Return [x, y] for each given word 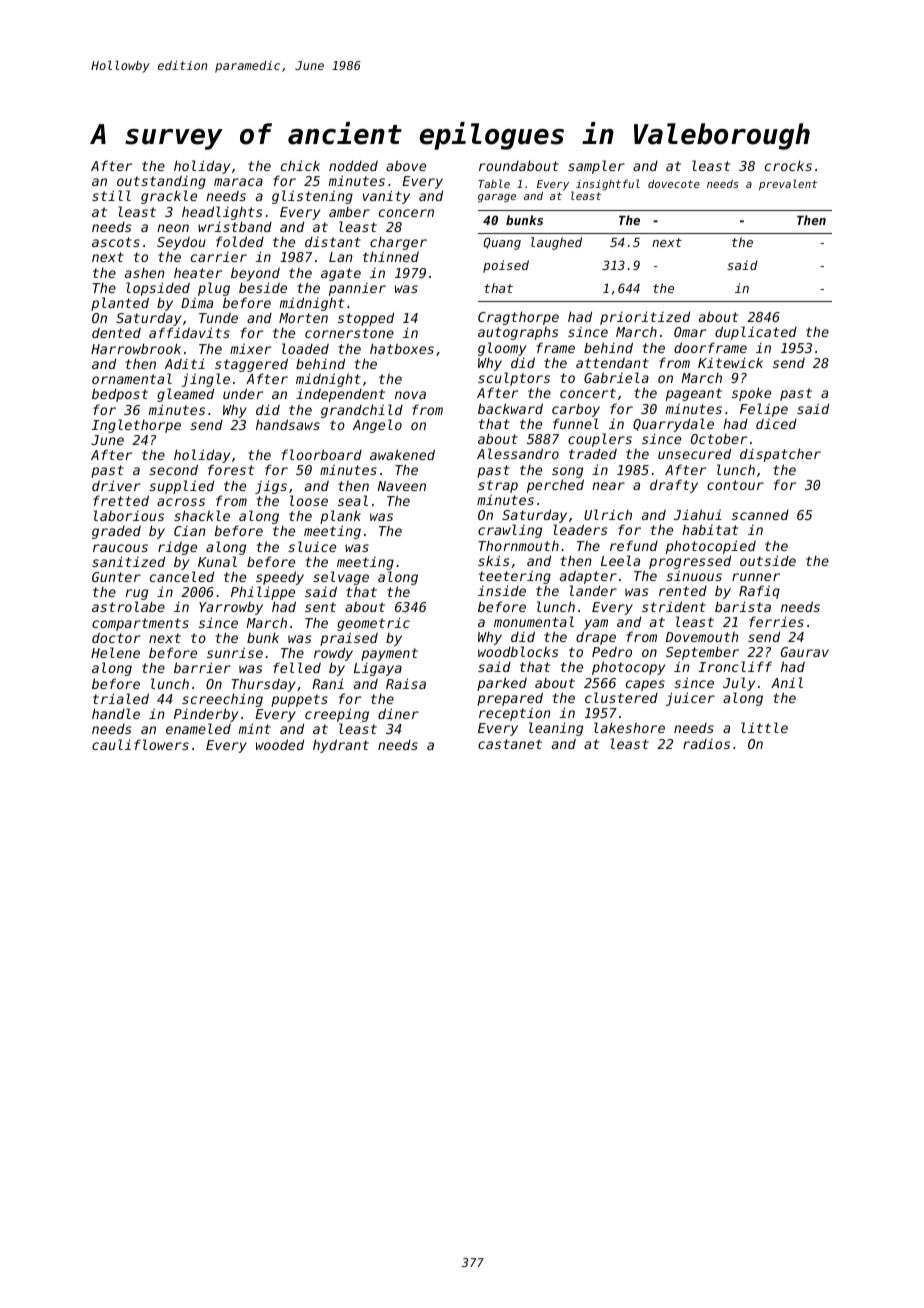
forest [231, 470]
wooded [280, 744]
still [111, 195]
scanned [760, 515]
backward [510, 408]
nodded [353, 165]
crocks [788, 165]
